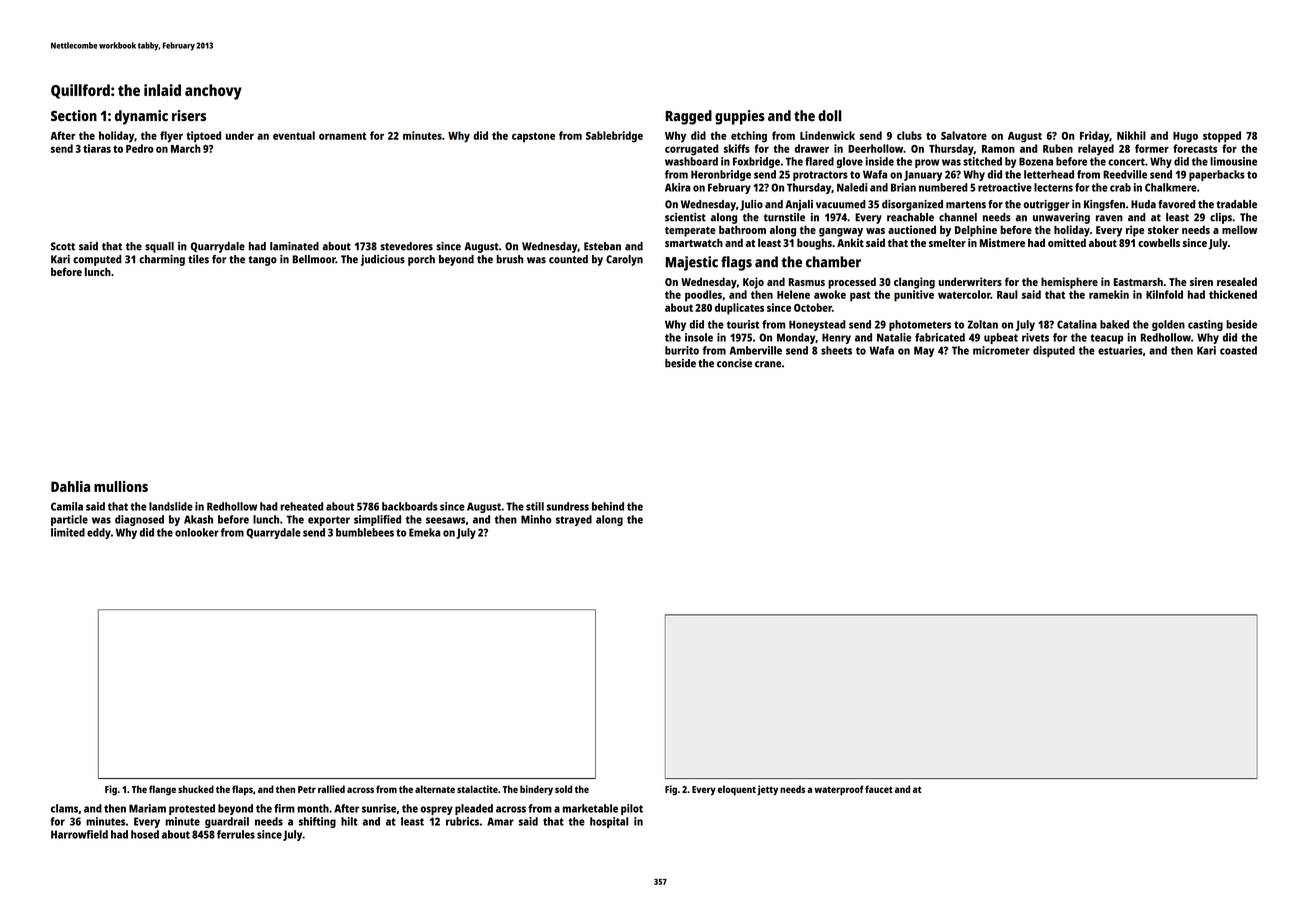 This screenshot has height=924, width=1308. I want to click on bumblebees, so click(365, 532).
